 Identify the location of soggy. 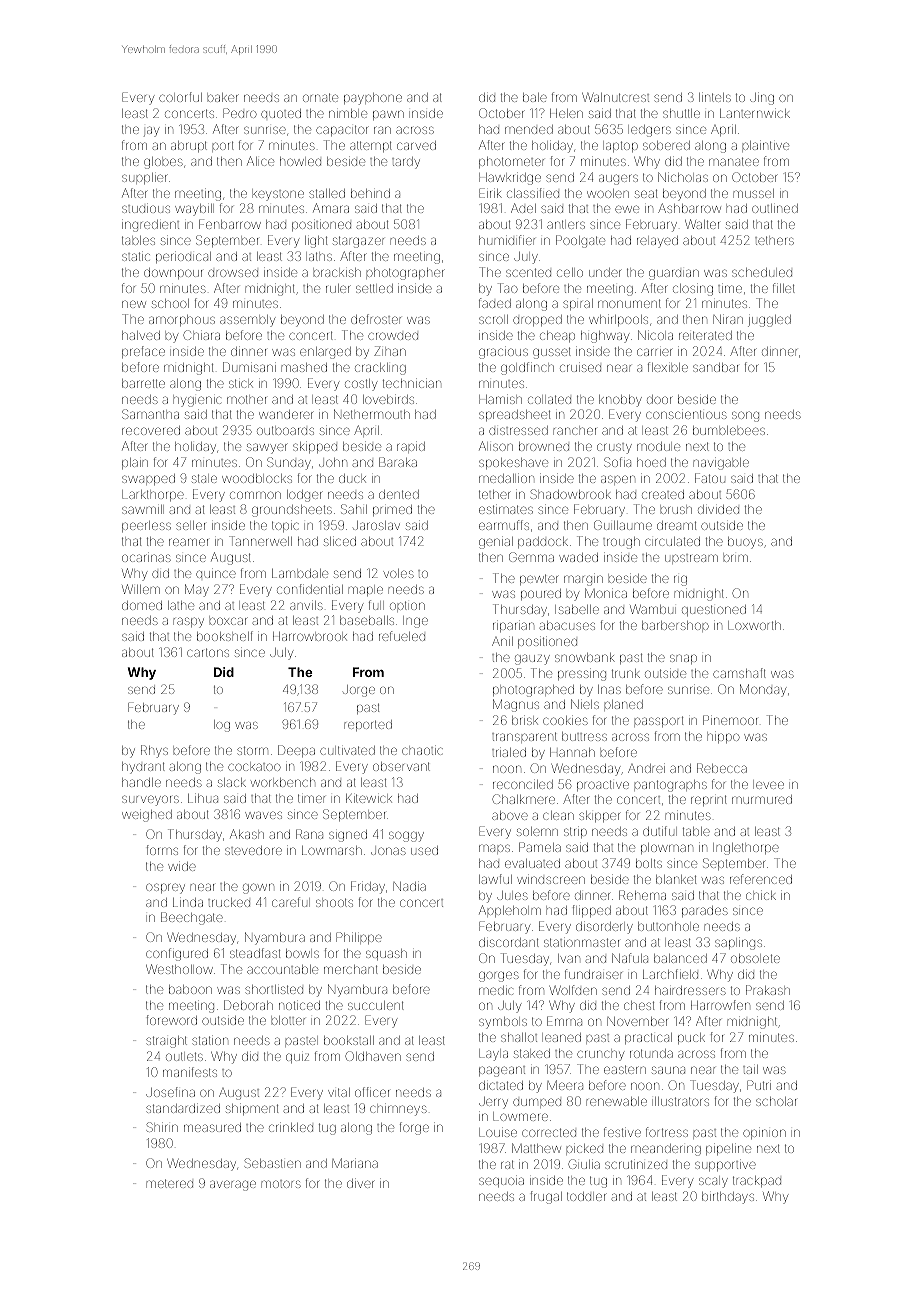
(406, 836).
